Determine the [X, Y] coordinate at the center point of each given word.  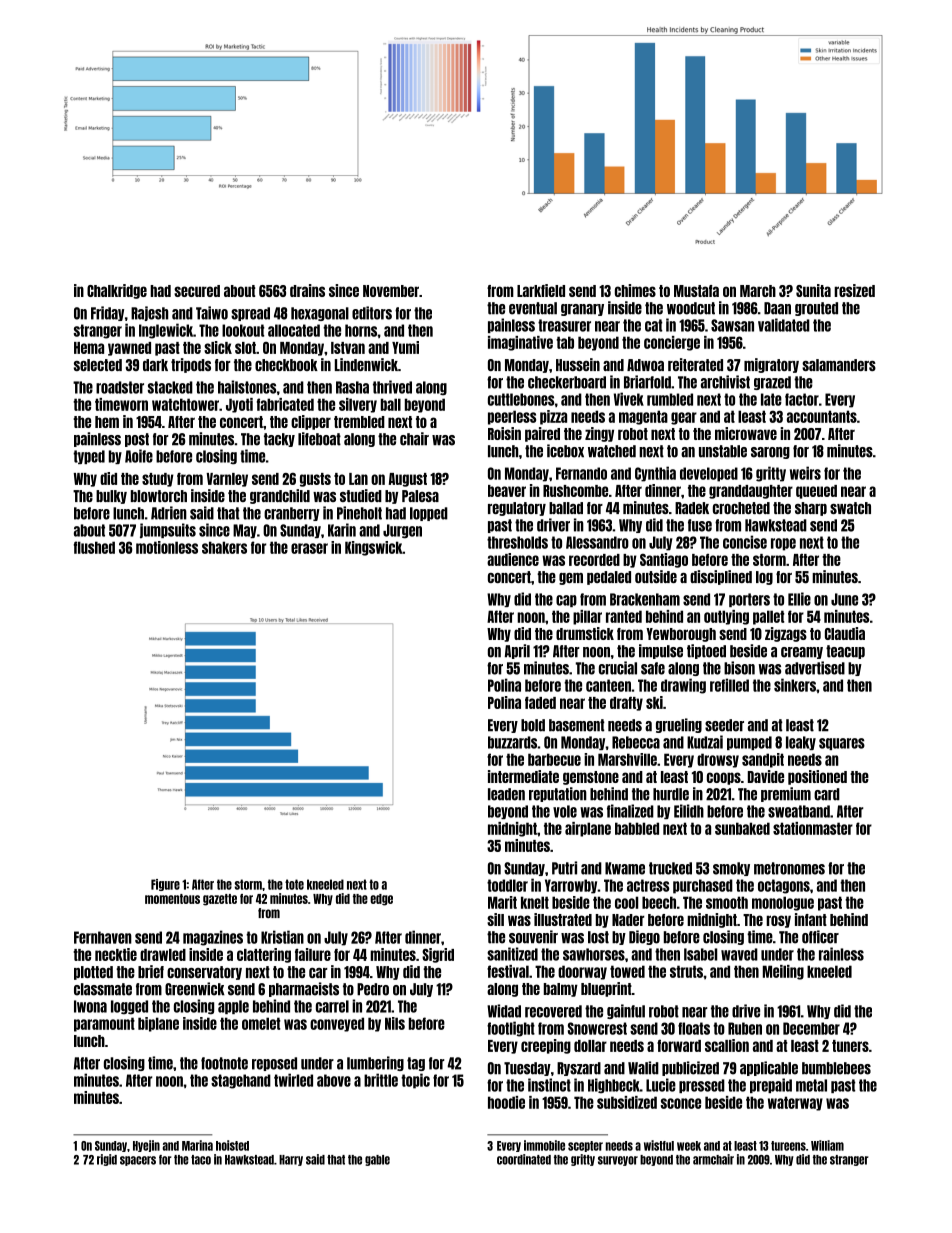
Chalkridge [117, 291]
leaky [801, 743]
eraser [309, 548]
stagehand [241, 1081]
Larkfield [541, 290]
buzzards [512, 742]
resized [854, 290]
